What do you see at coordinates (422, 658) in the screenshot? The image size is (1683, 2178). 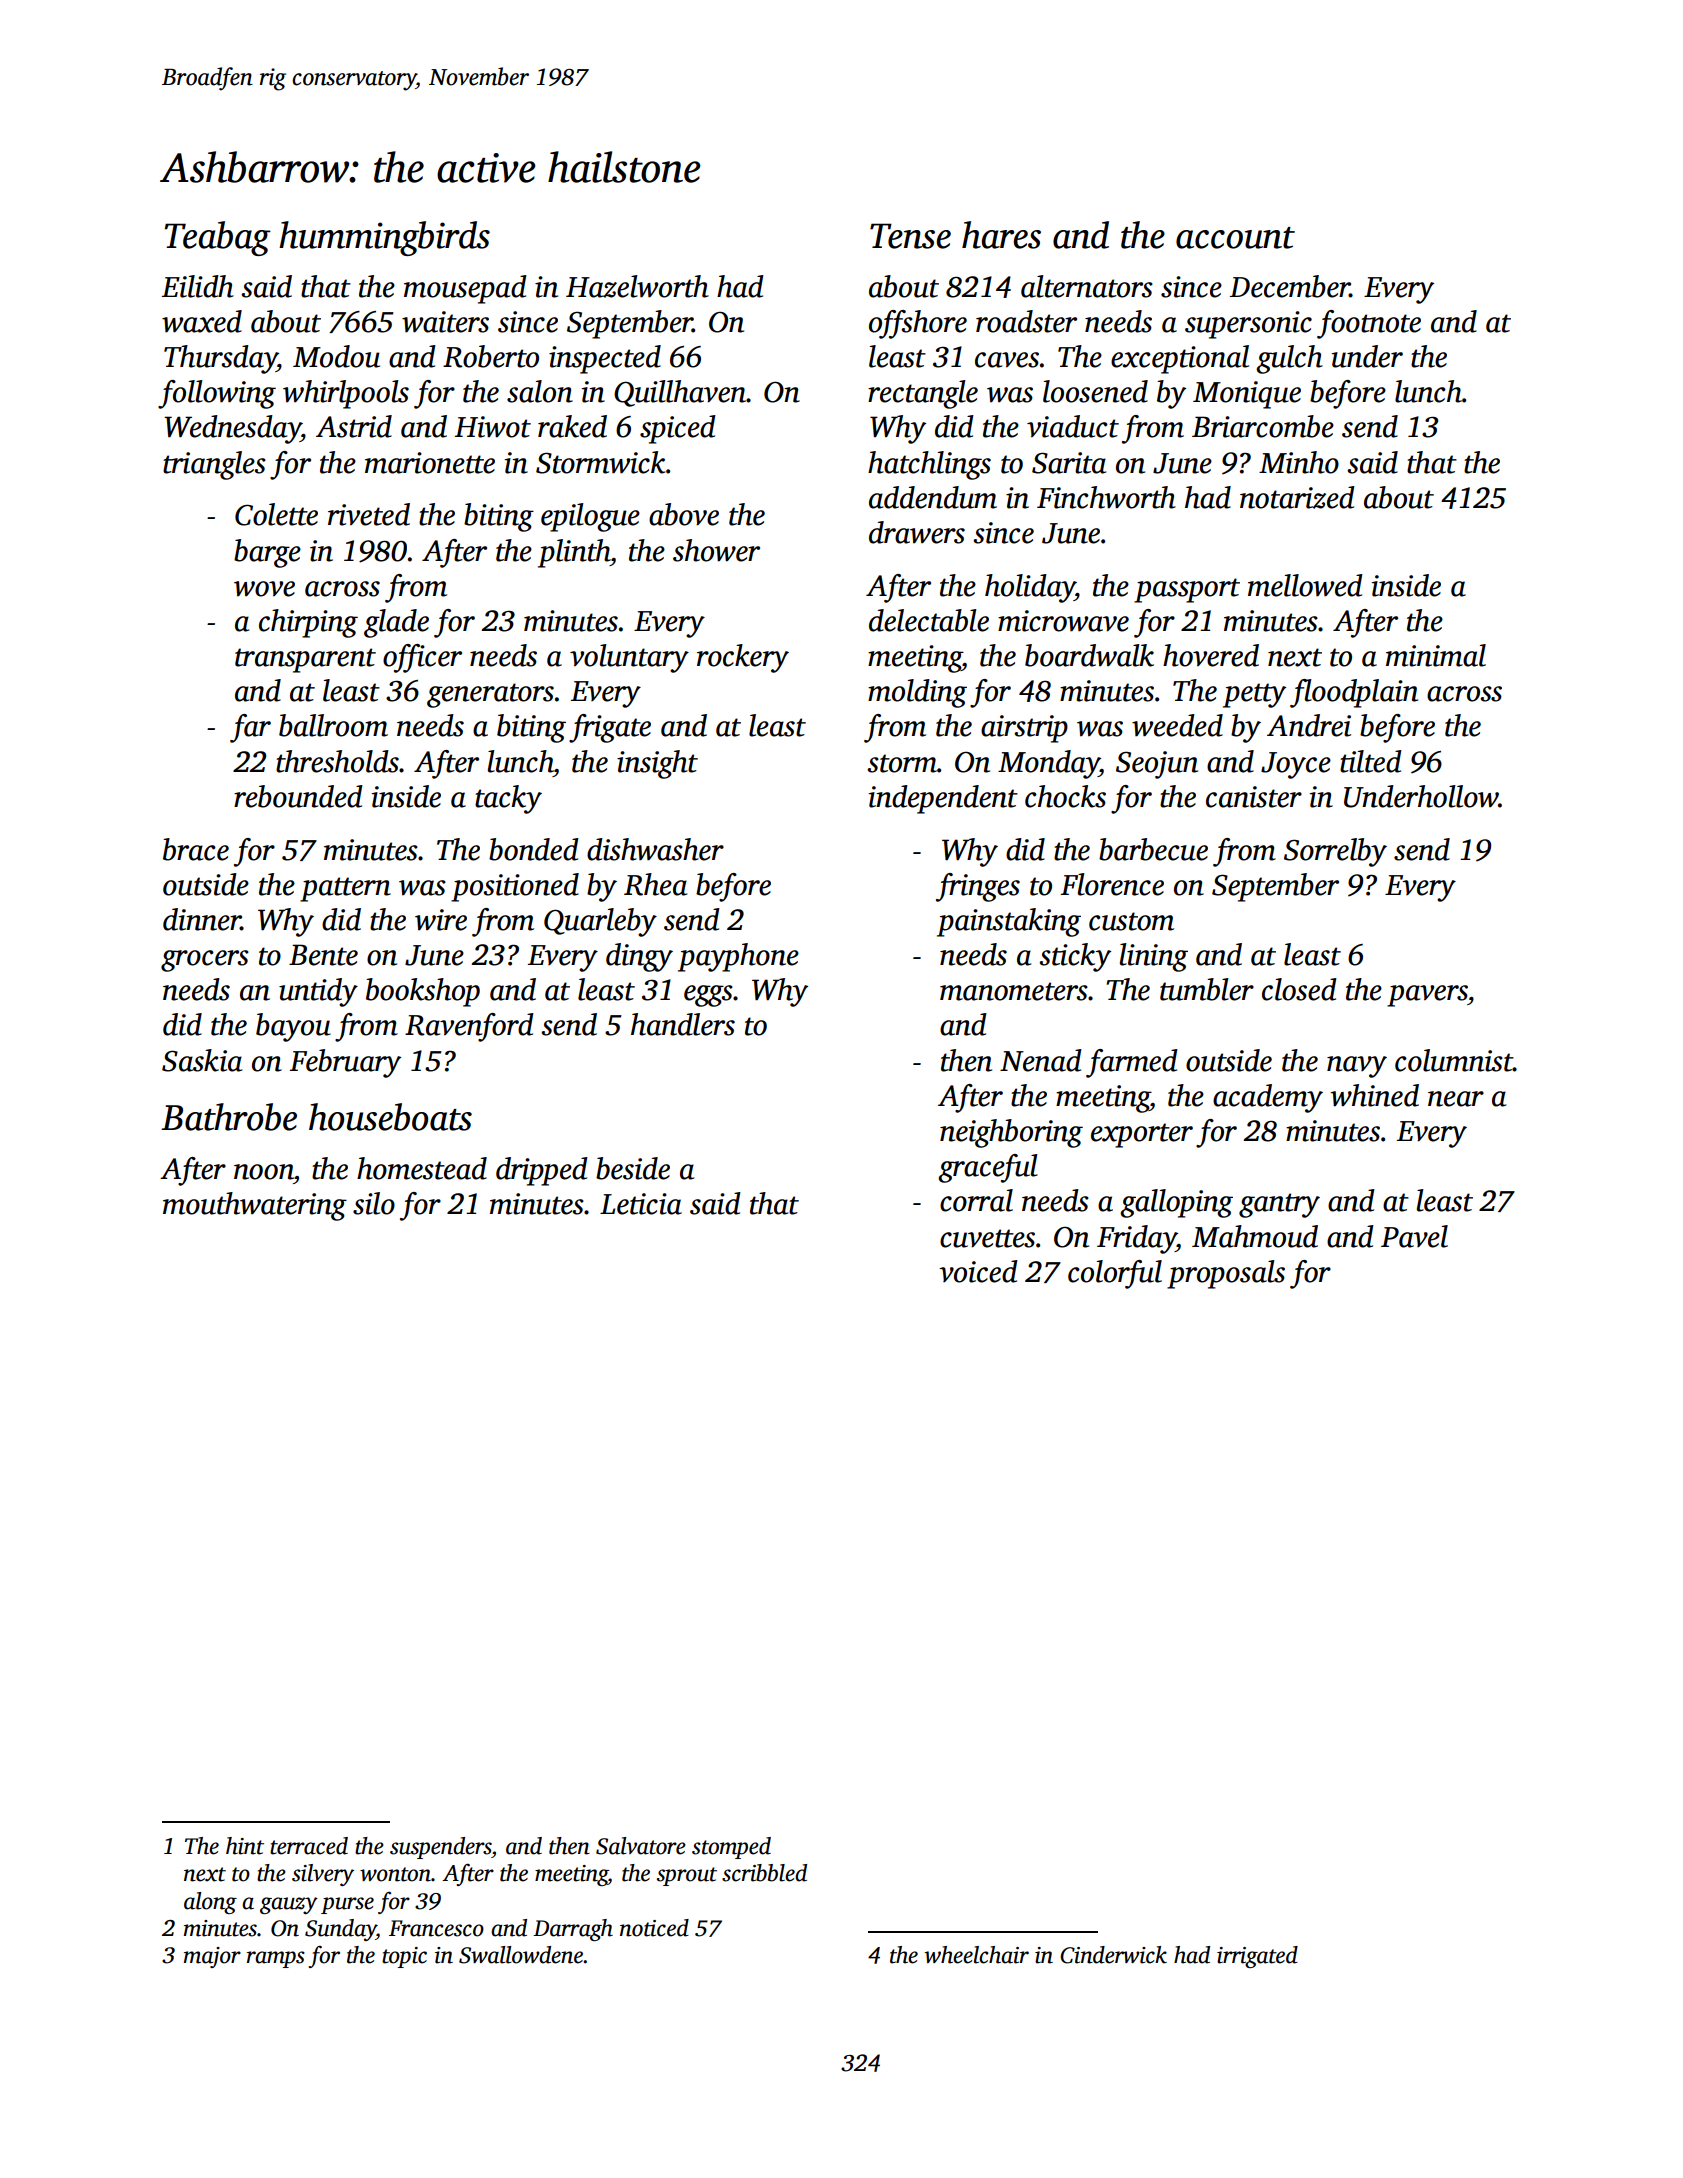 I see `officer` at bounding box center [422, 658].
